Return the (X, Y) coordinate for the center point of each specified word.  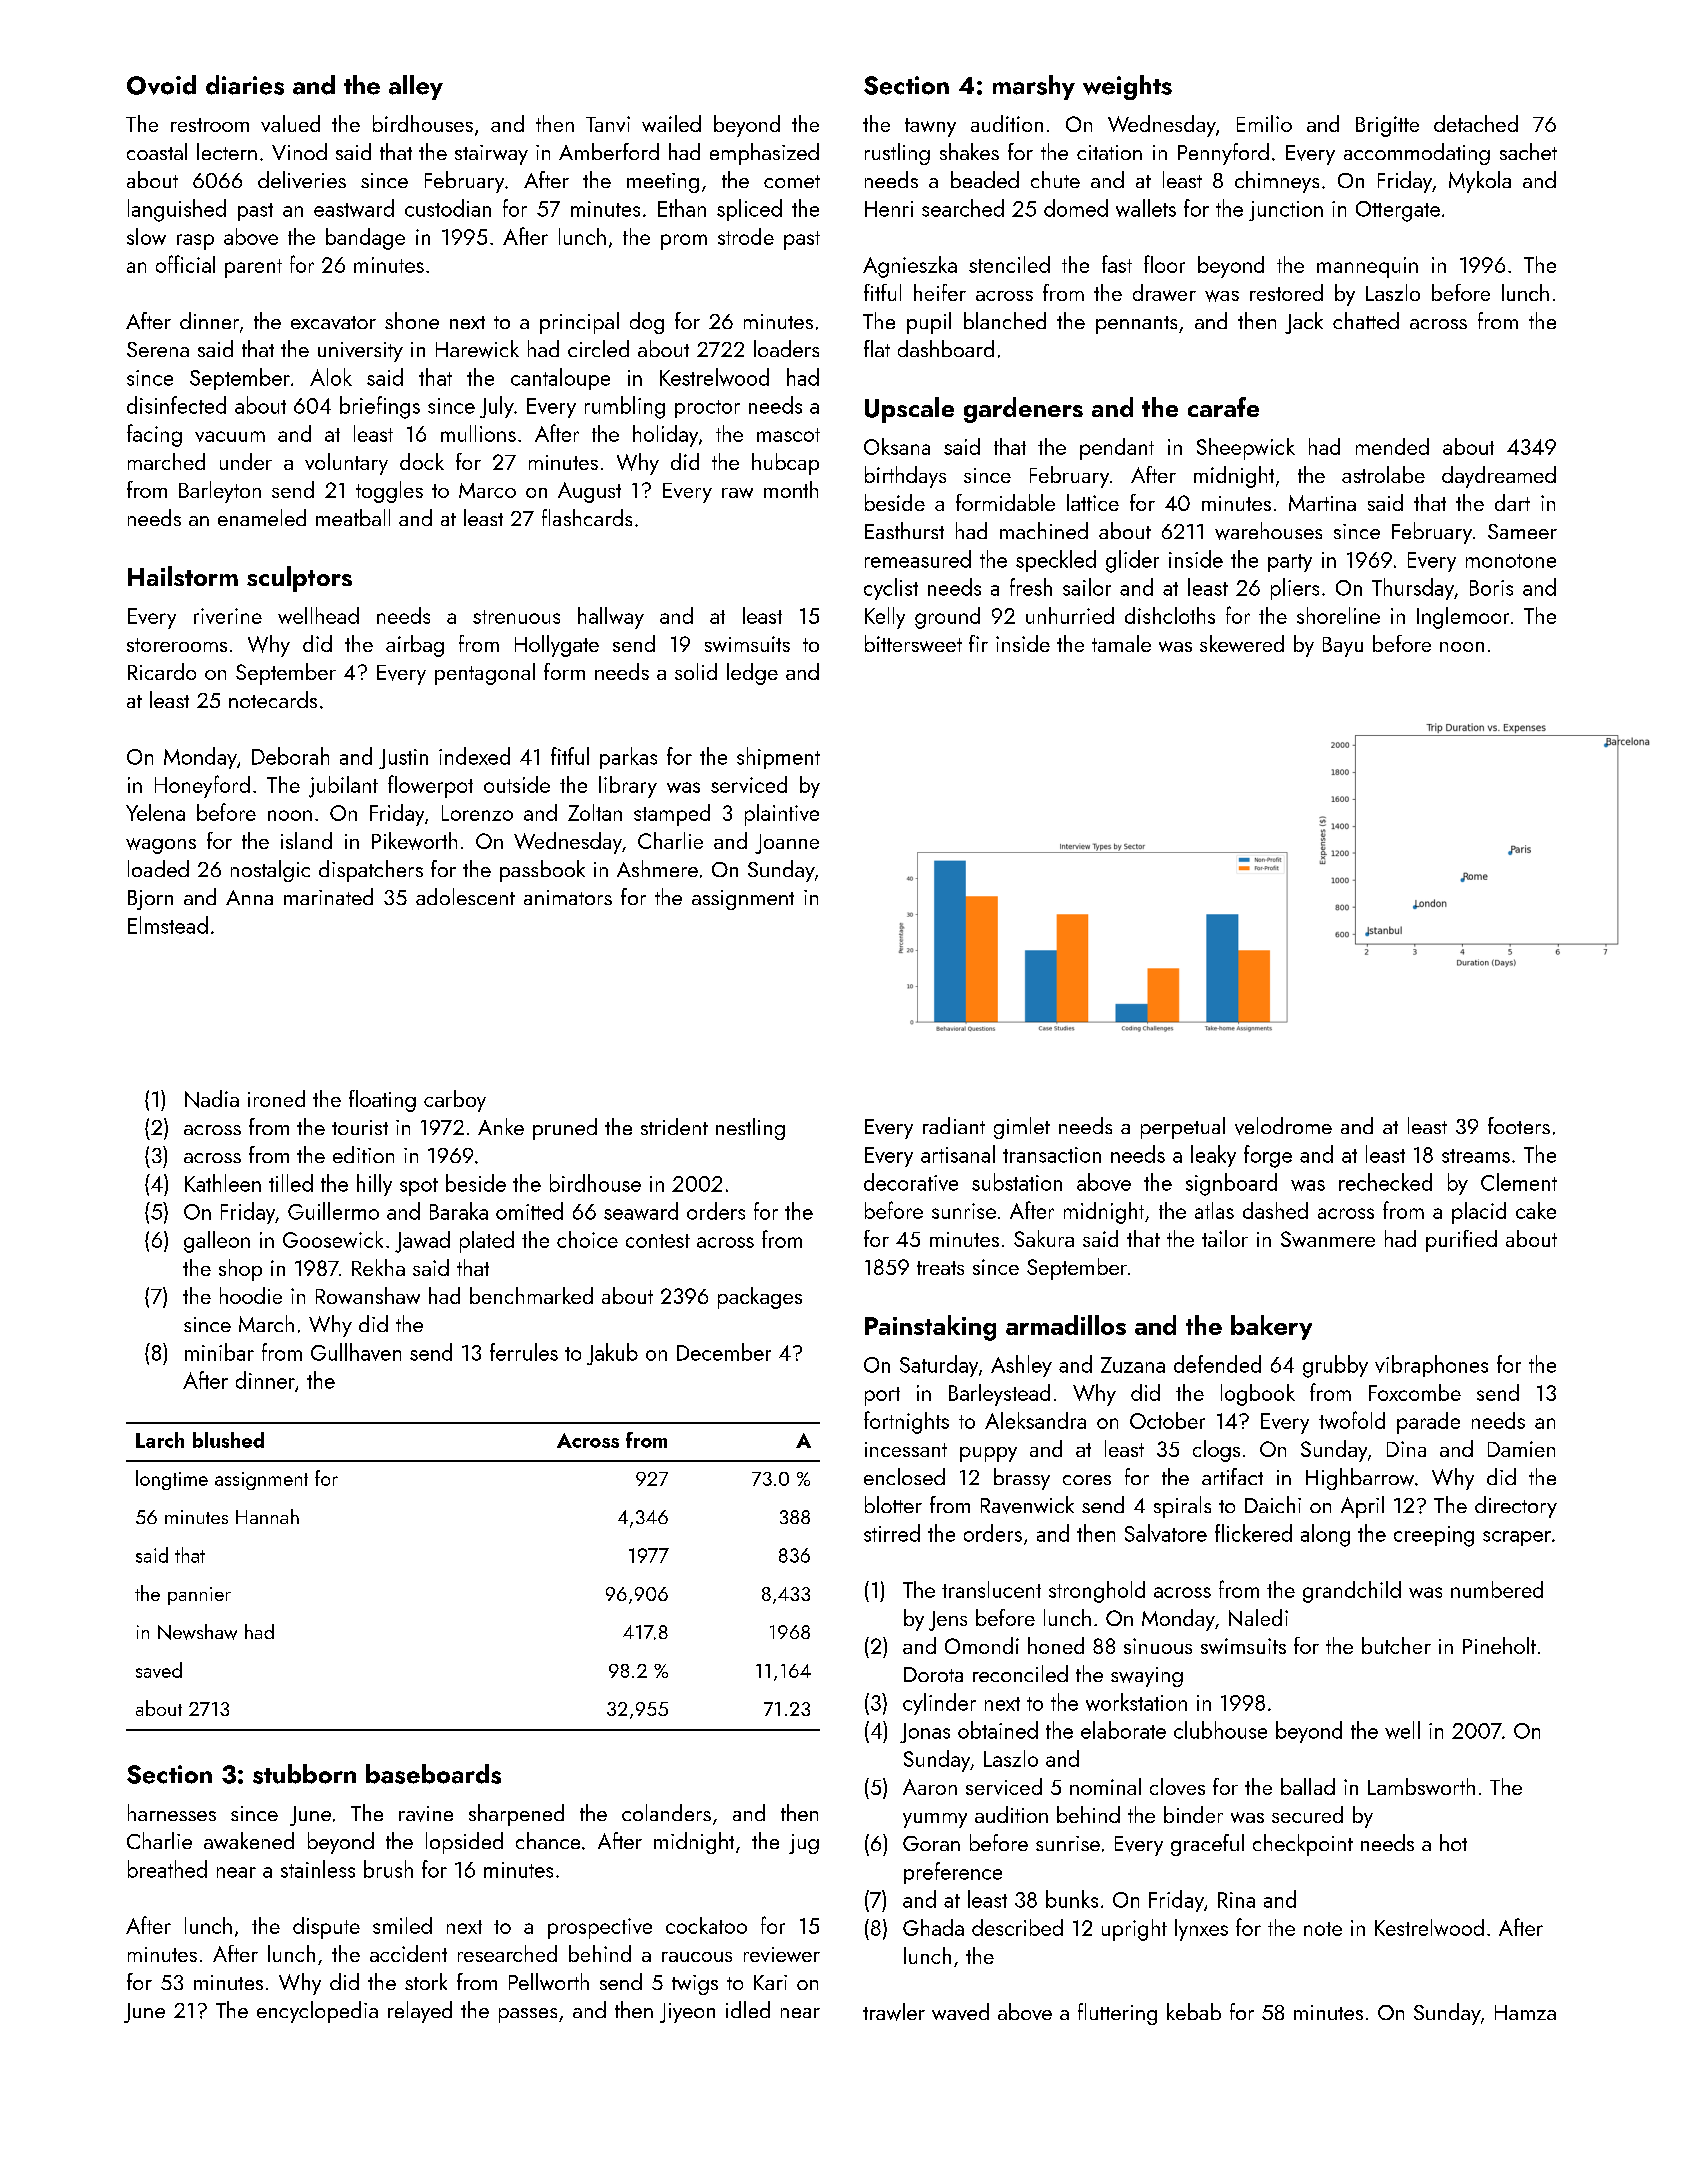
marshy (1034, 87)
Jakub (612, 1354)
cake (1536, 1210)
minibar (219, 1352)
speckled (1056, 561)
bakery (1271, 1327)
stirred (892, 1533)
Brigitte (1387, 126)
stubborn (304, 1774)
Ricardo (162, 671)
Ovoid (161, 85)
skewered (1242, 643)
